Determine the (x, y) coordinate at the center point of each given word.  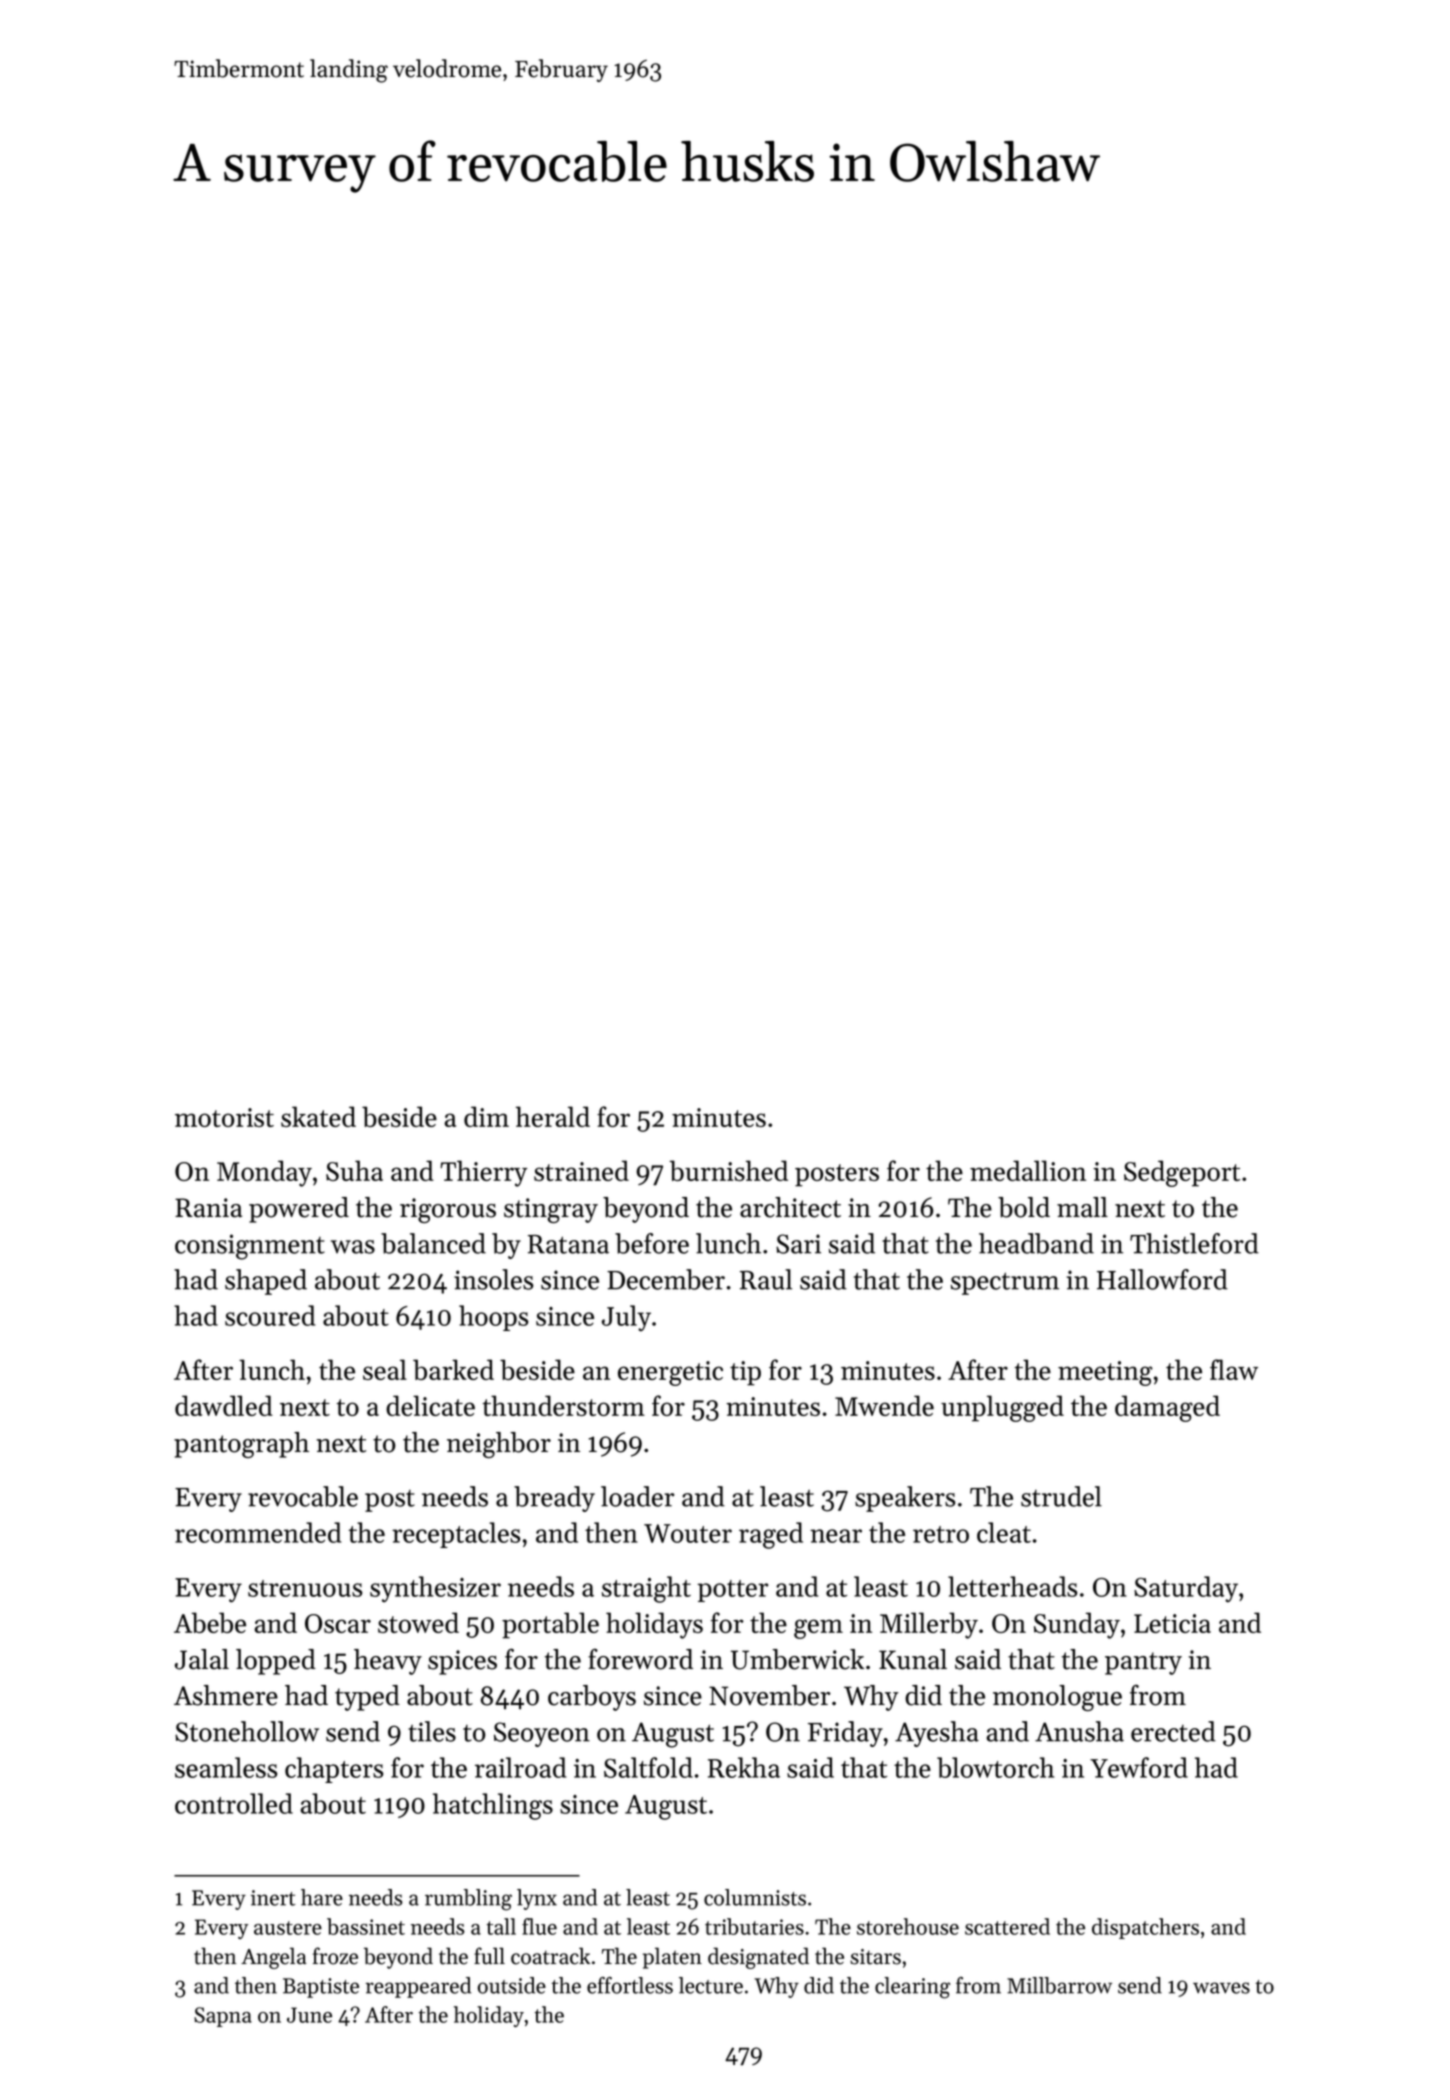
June (309, 2015)
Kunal (913, 1659)
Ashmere (226, 1695)
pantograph (241, 1445)
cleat (1004, 1532)
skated (318, 1116)
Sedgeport (1182, 1173)
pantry (1143, 1663)
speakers (905, 1499)
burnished (728, 1170)
